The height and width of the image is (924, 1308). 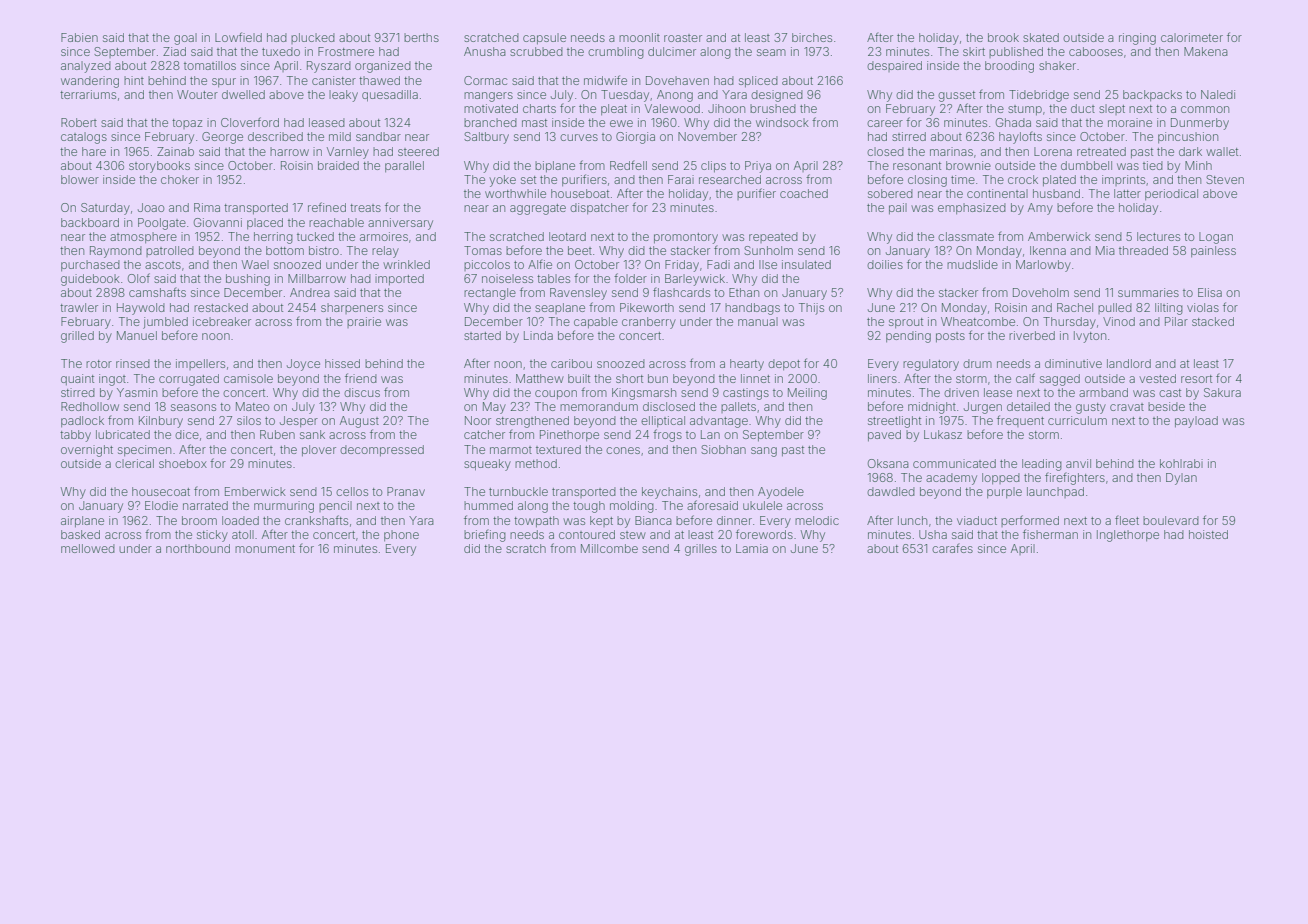 I want to click on Cloverford, so click(x=250, y=122).
